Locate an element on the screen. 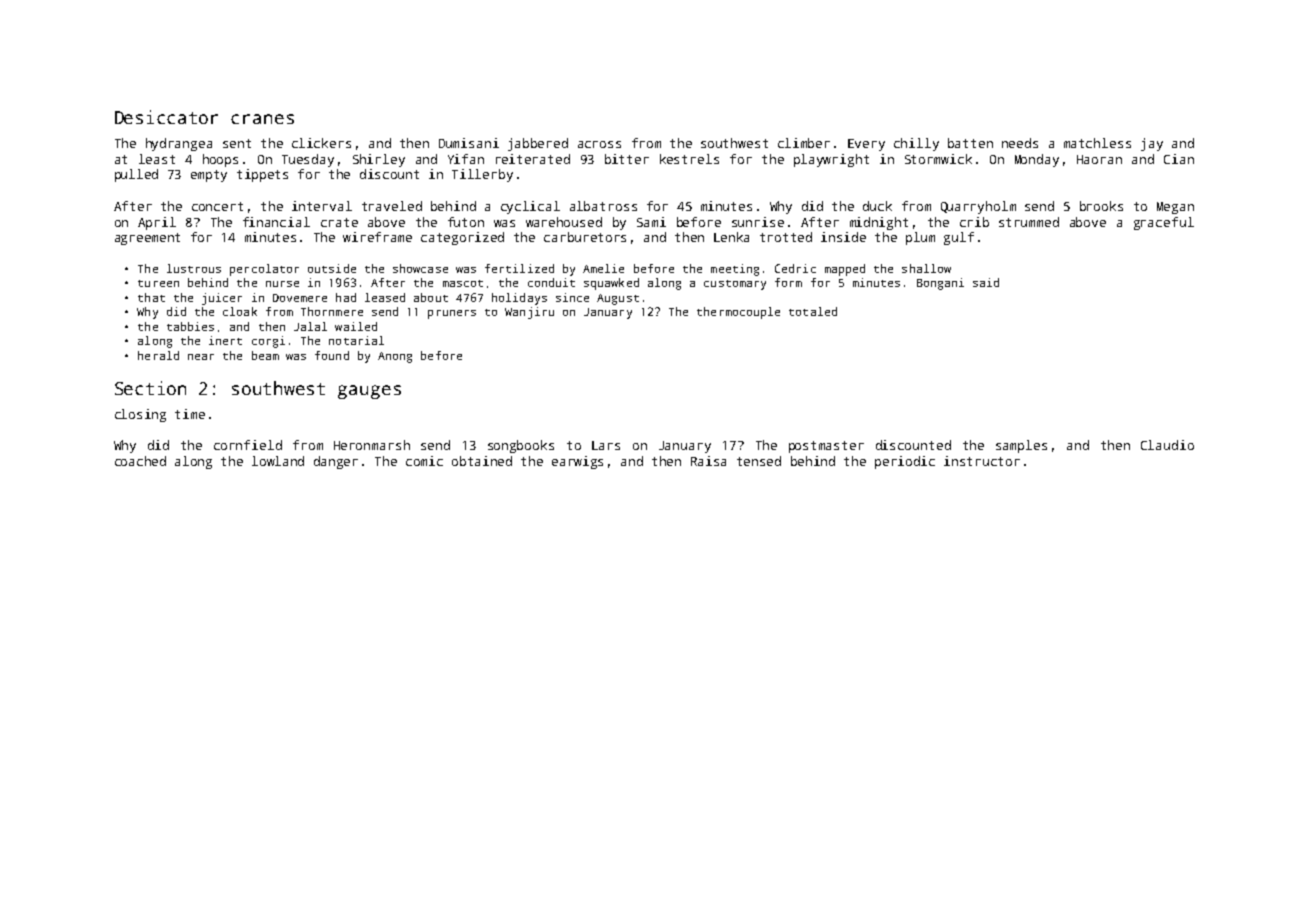  corgi is located at coordinates (268, 342).
